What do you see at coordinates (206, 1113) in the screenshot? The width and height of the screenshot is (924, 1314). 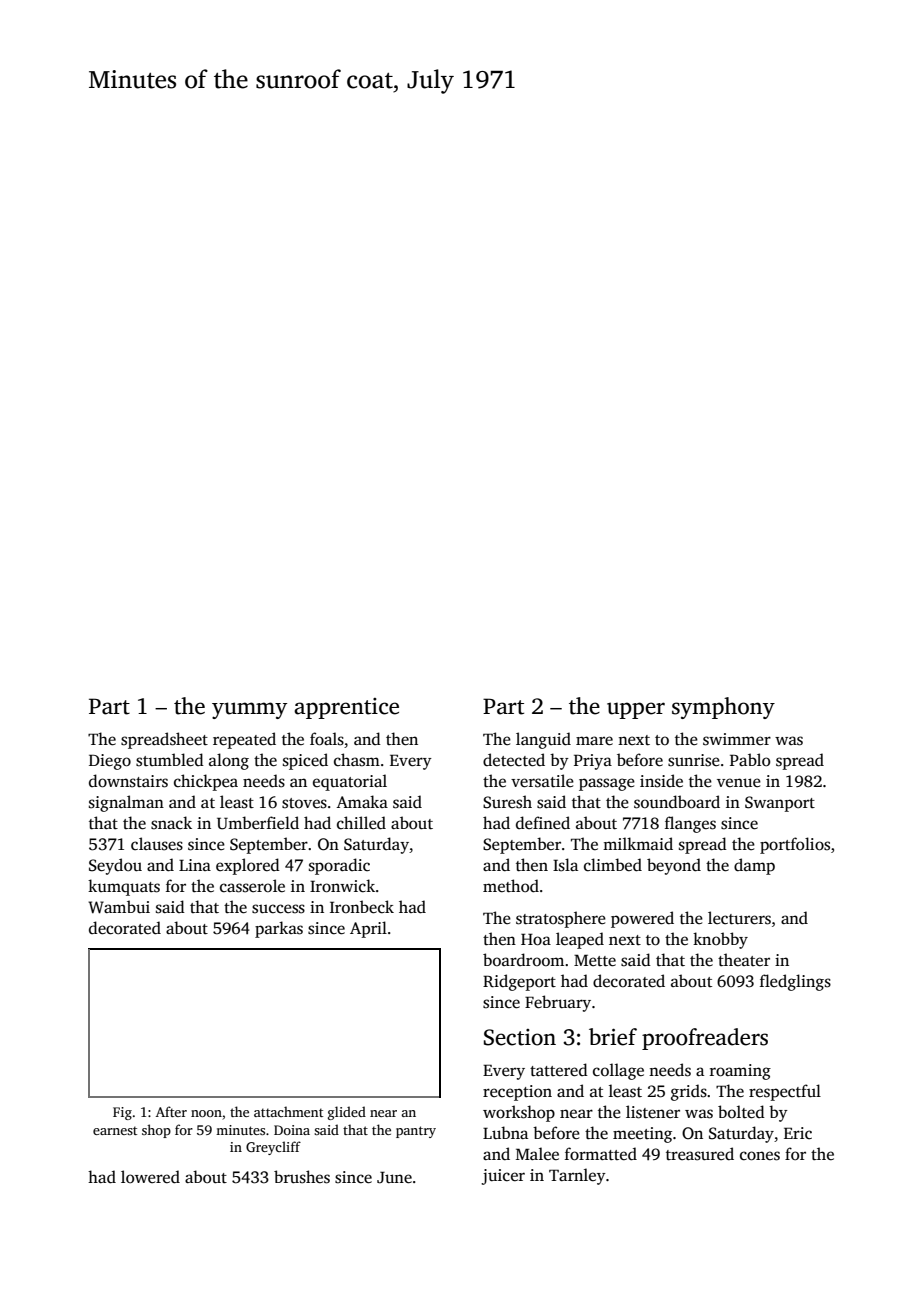 I see `noon` at bounding box center [206, 1113].
